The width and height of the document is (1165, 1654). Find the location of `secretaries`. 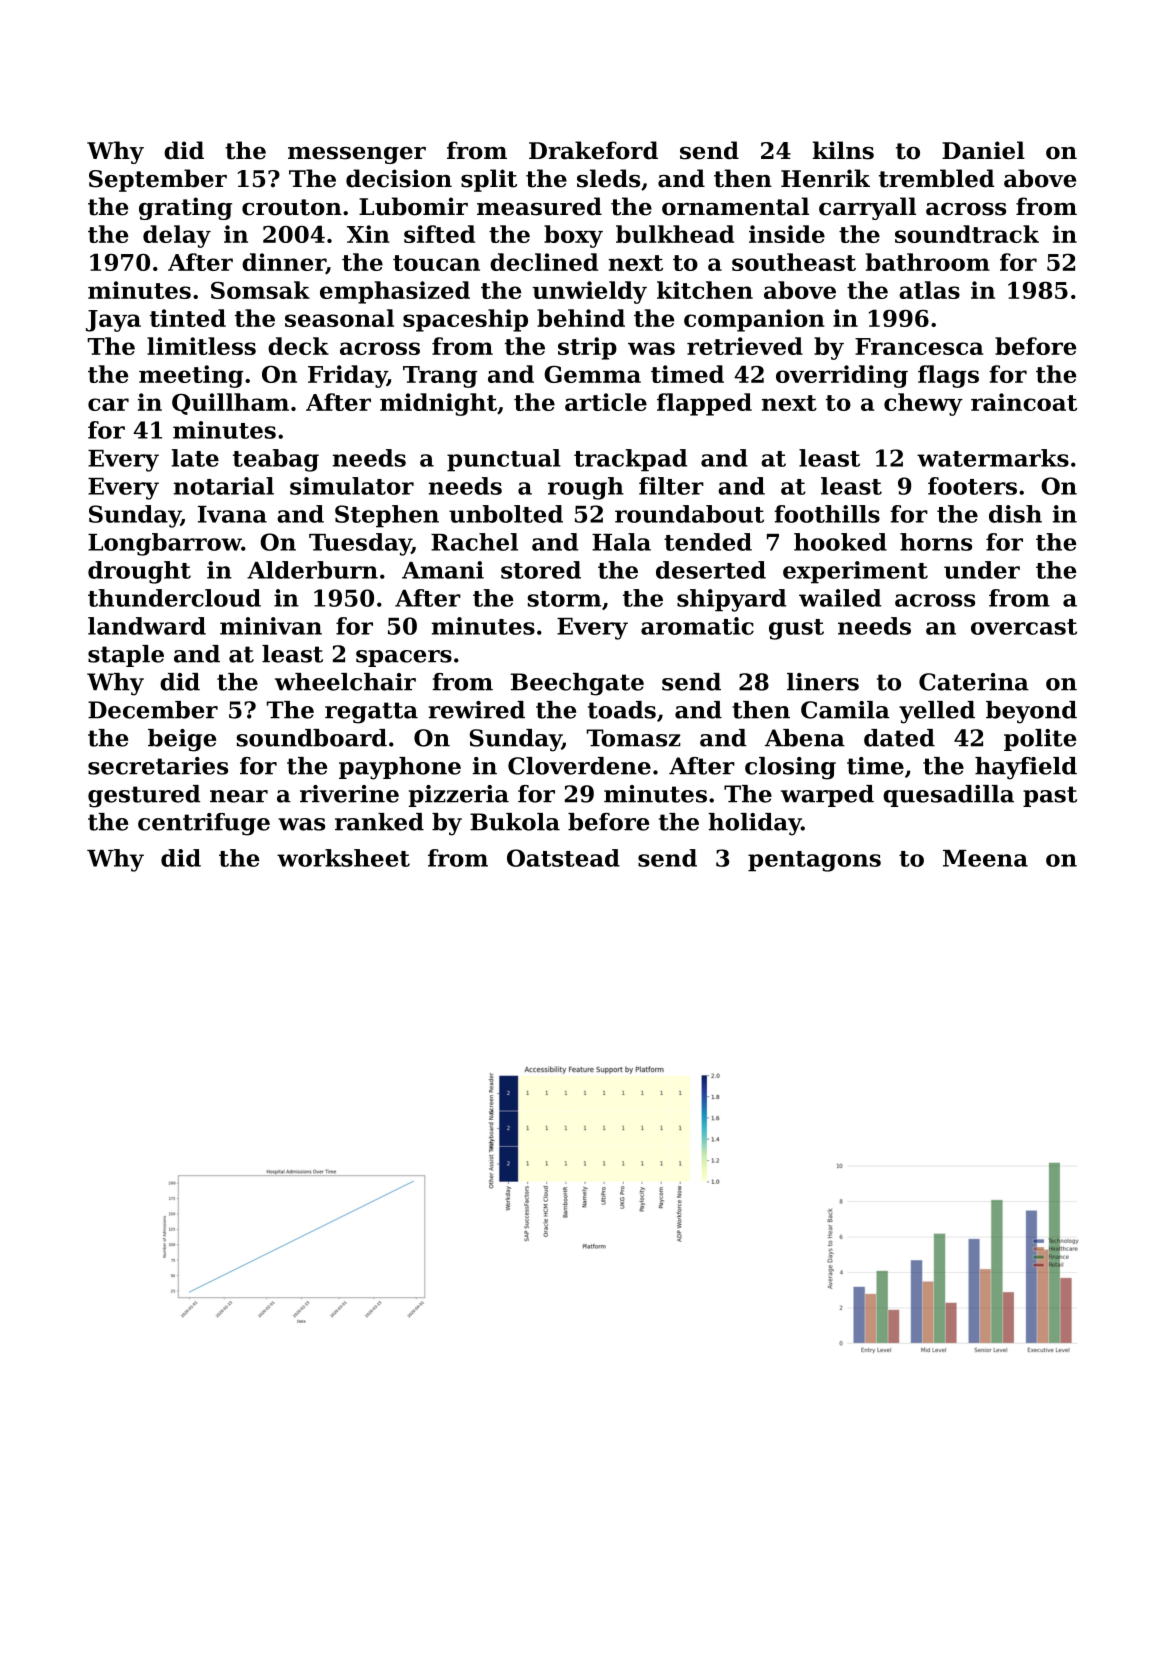

secretaries is located at coordinates (158, 766).
